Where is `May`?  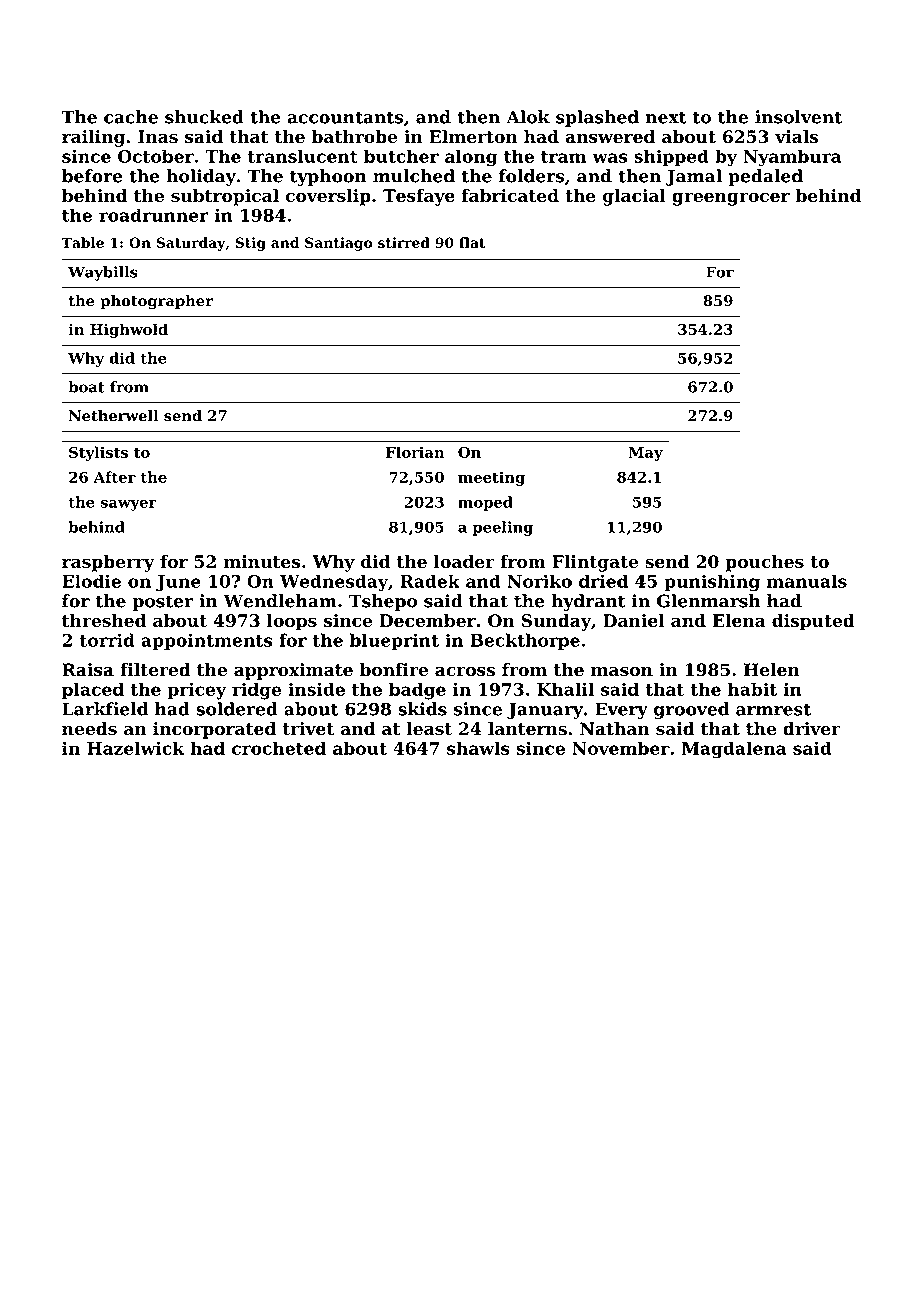
May is located at coordinates (646, 454).
